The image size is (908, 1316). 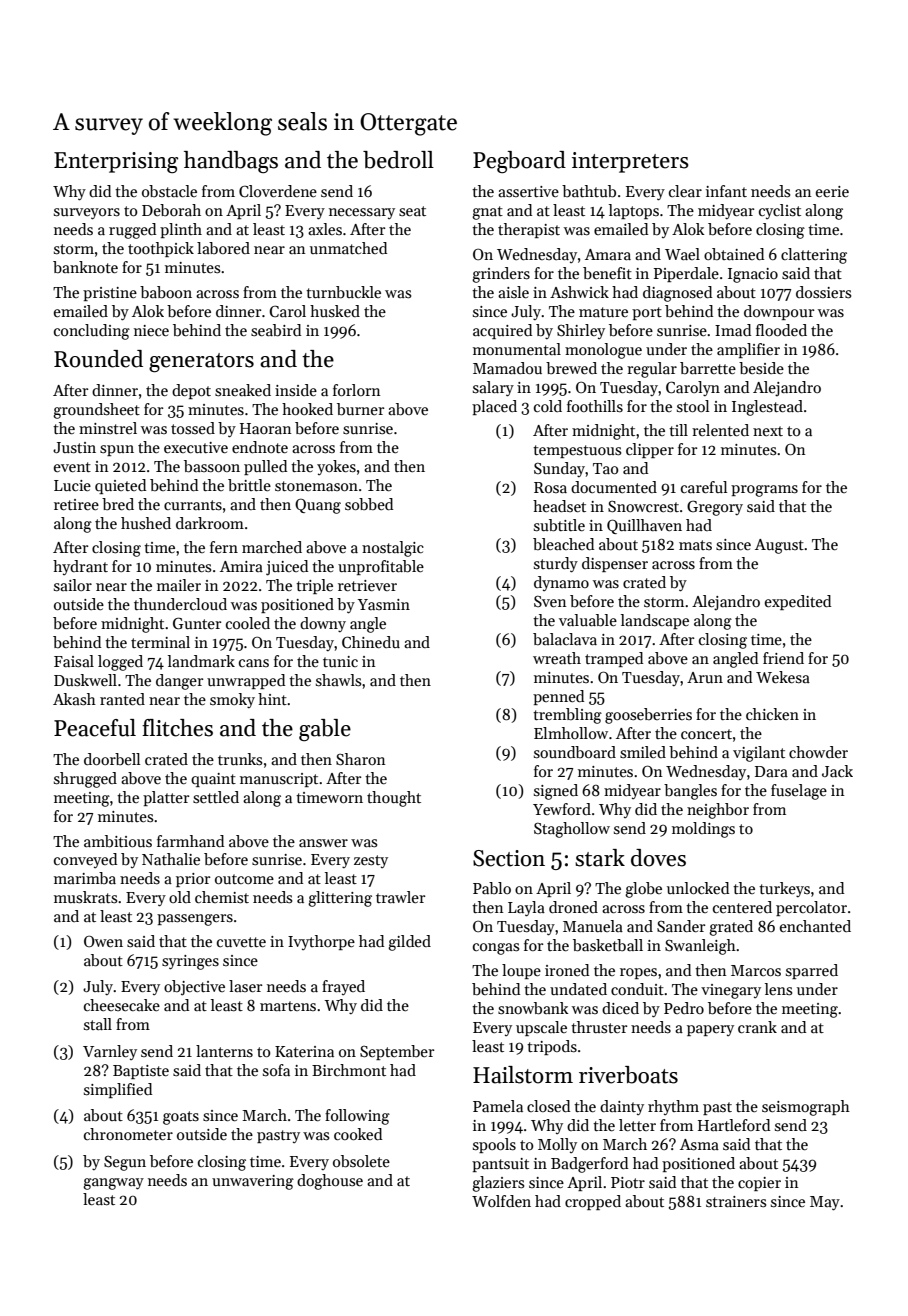 What do you see at coordinates (384, 604) in the page?
I see `Yasmin` at bounding box center [384, 604].
